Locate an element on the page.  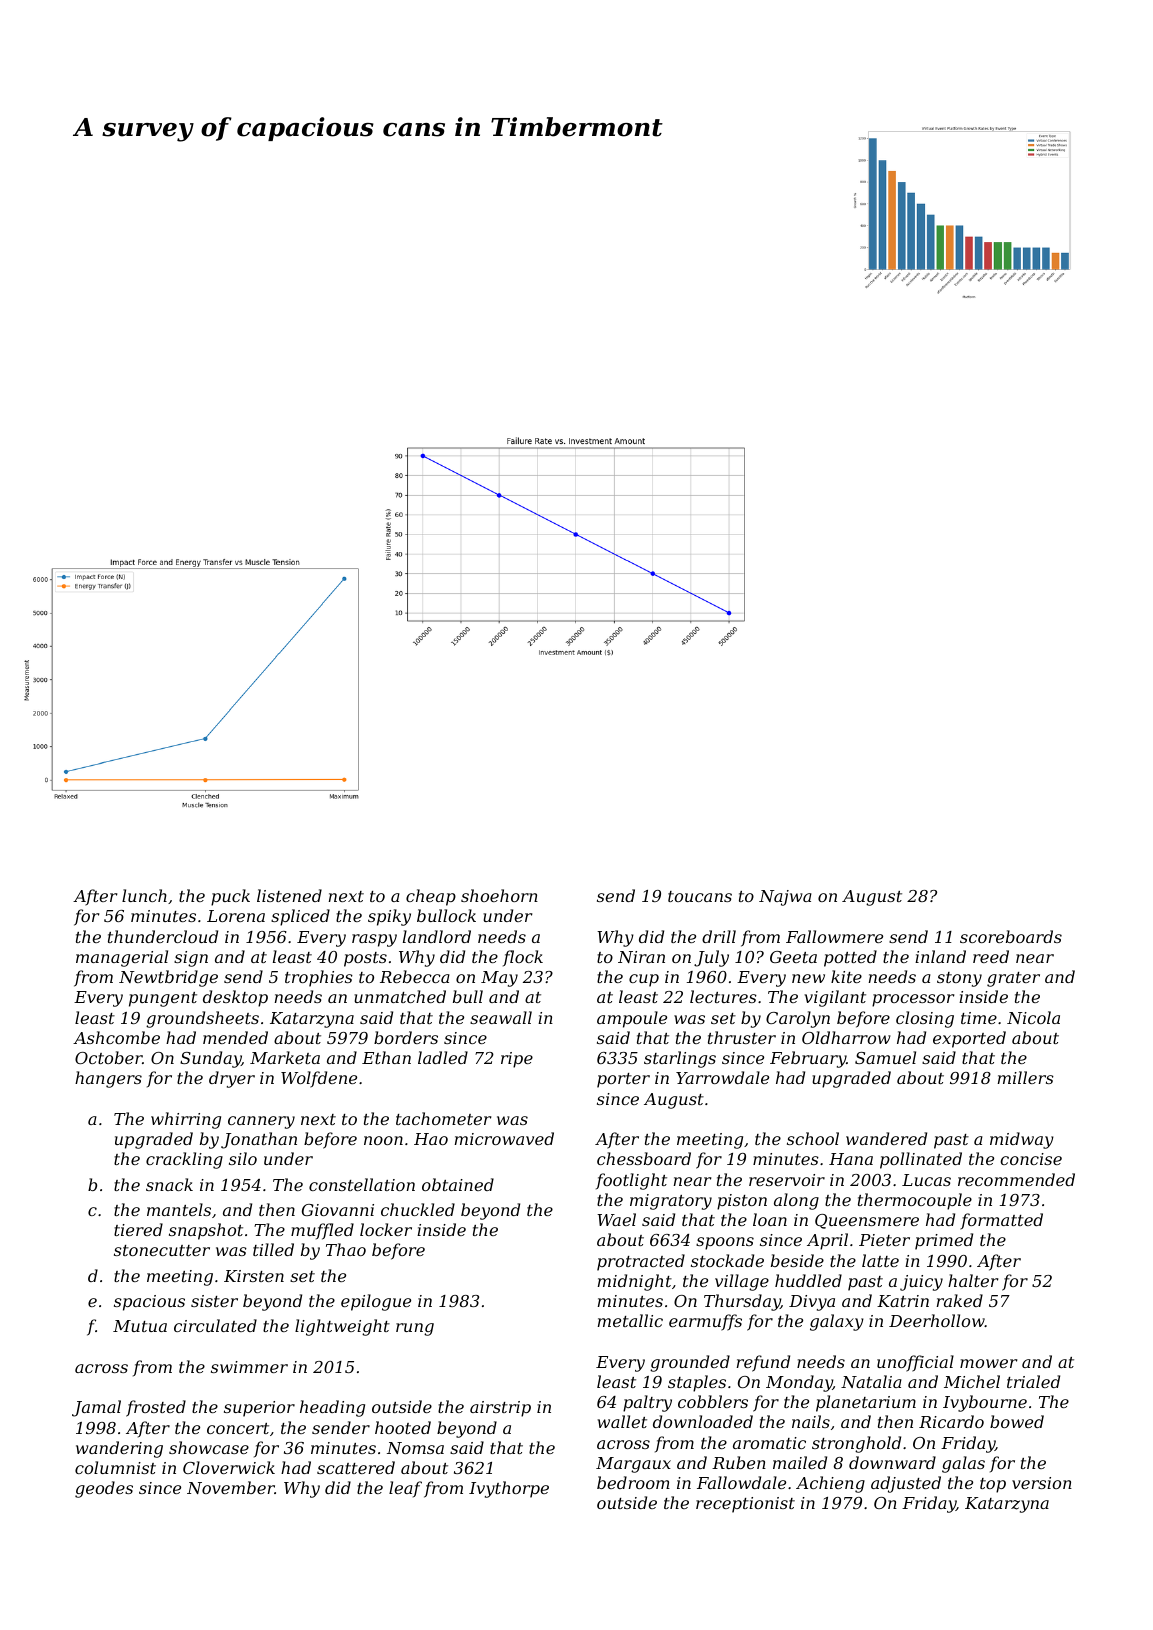
ampoule is located at coordinates (632, 1019).
